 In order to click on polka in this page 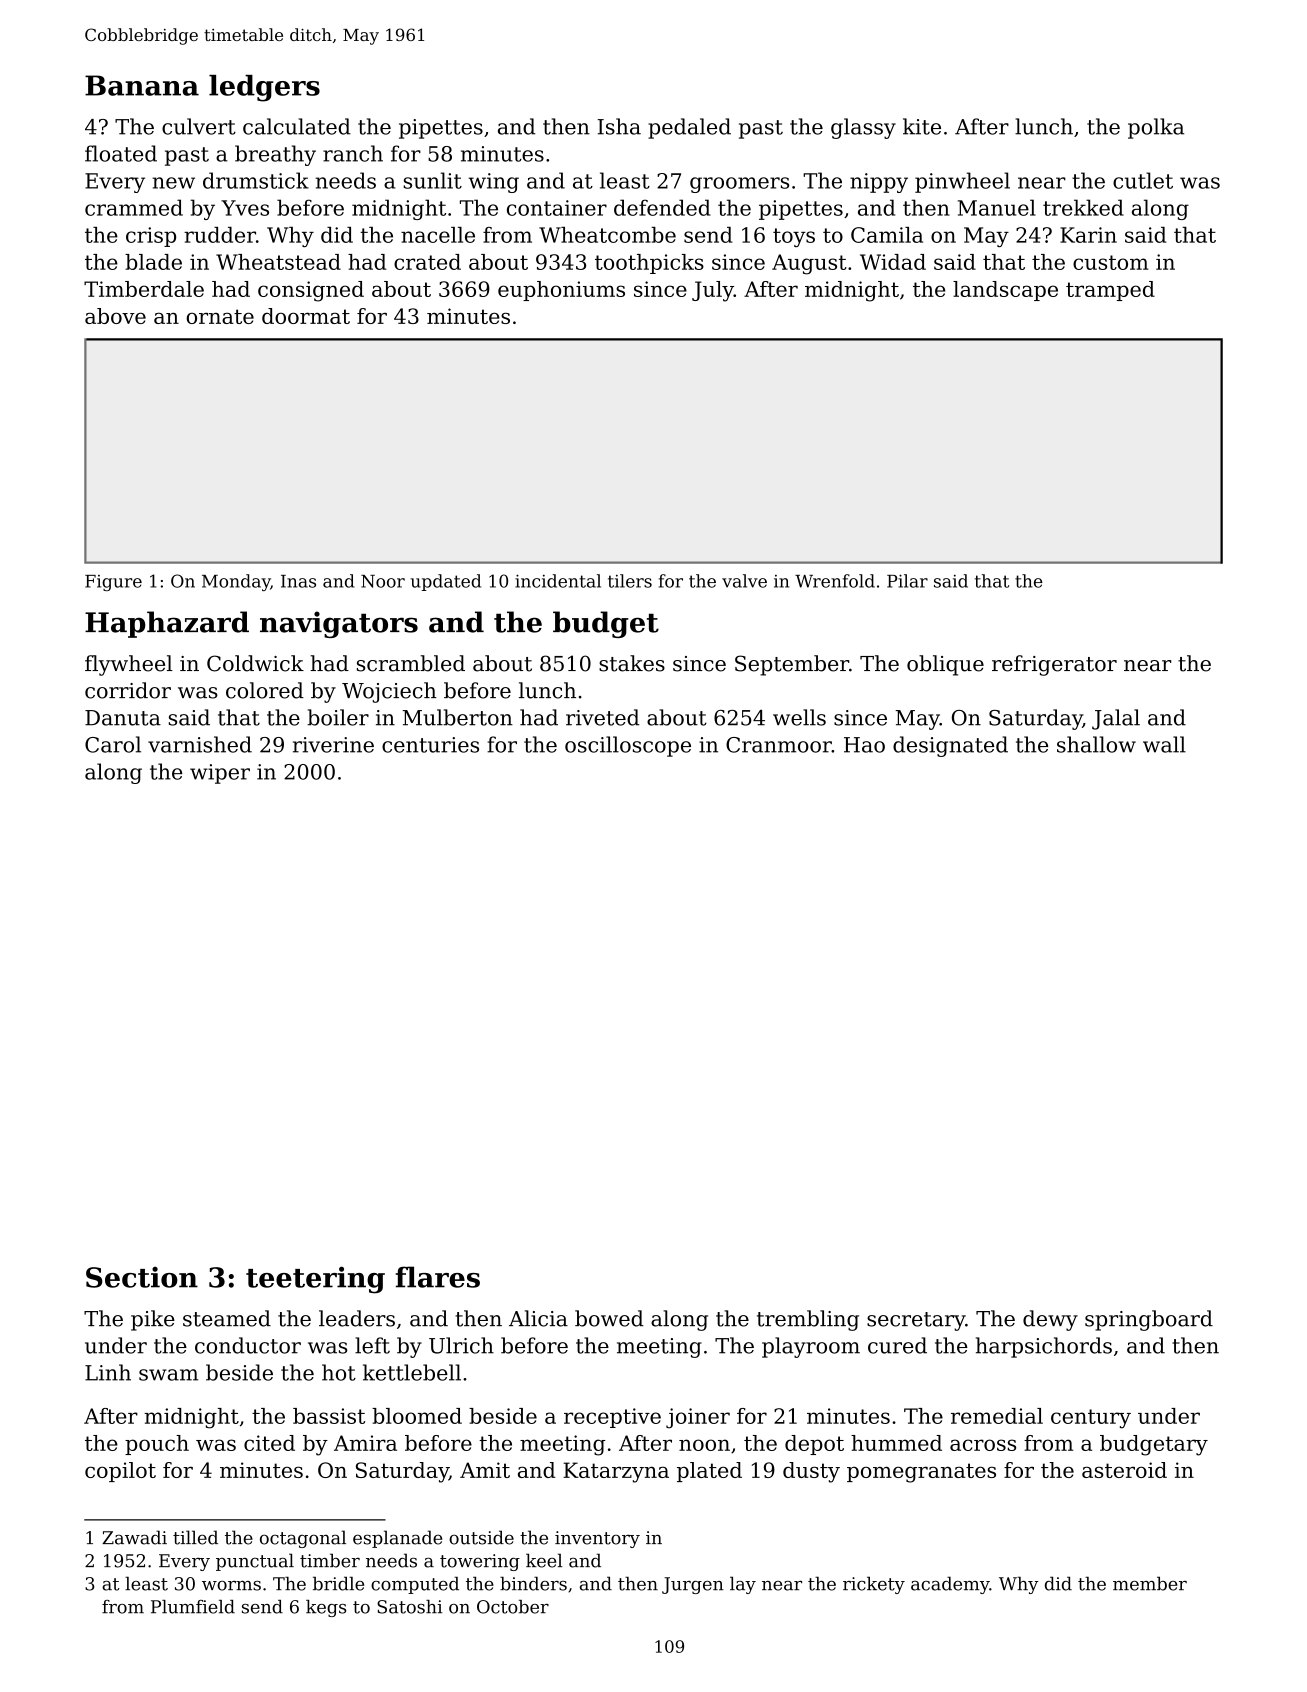, I will do `click(1156, 128)`.
